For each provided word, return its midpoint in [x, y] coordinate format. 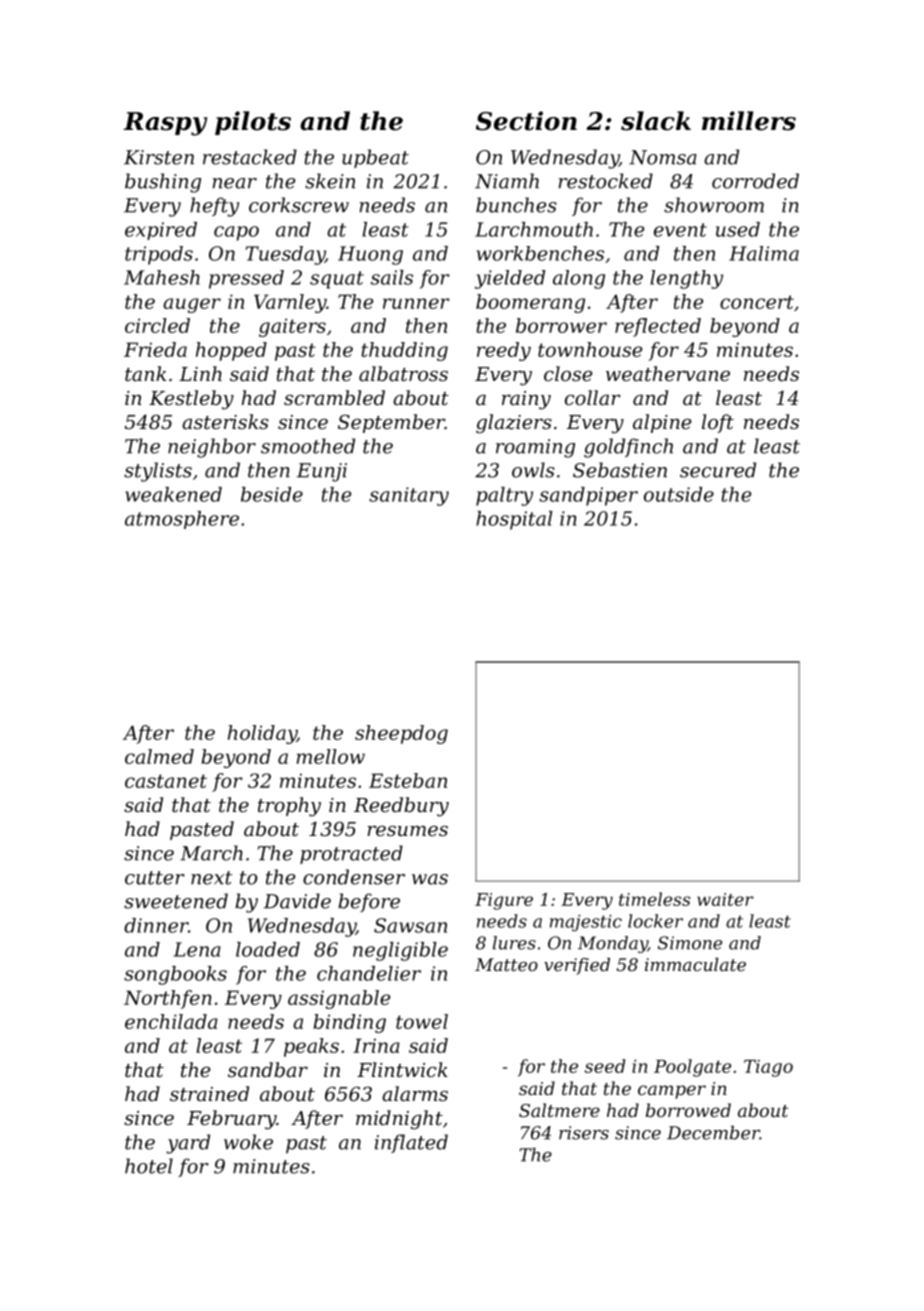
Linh [200, 373]
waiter [725, 899]
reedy [504, 351]
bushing [163, 183]
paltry [504, 496]
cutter [155, 878]
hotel [149, 1166]
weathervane [668, 373]
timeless [654, 899]
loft [718, 423]
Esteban [408, 780]
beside [272, 494]
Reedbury [401, 807]
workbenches [540, 253]
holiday [262, 734]
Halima [764, 253]
